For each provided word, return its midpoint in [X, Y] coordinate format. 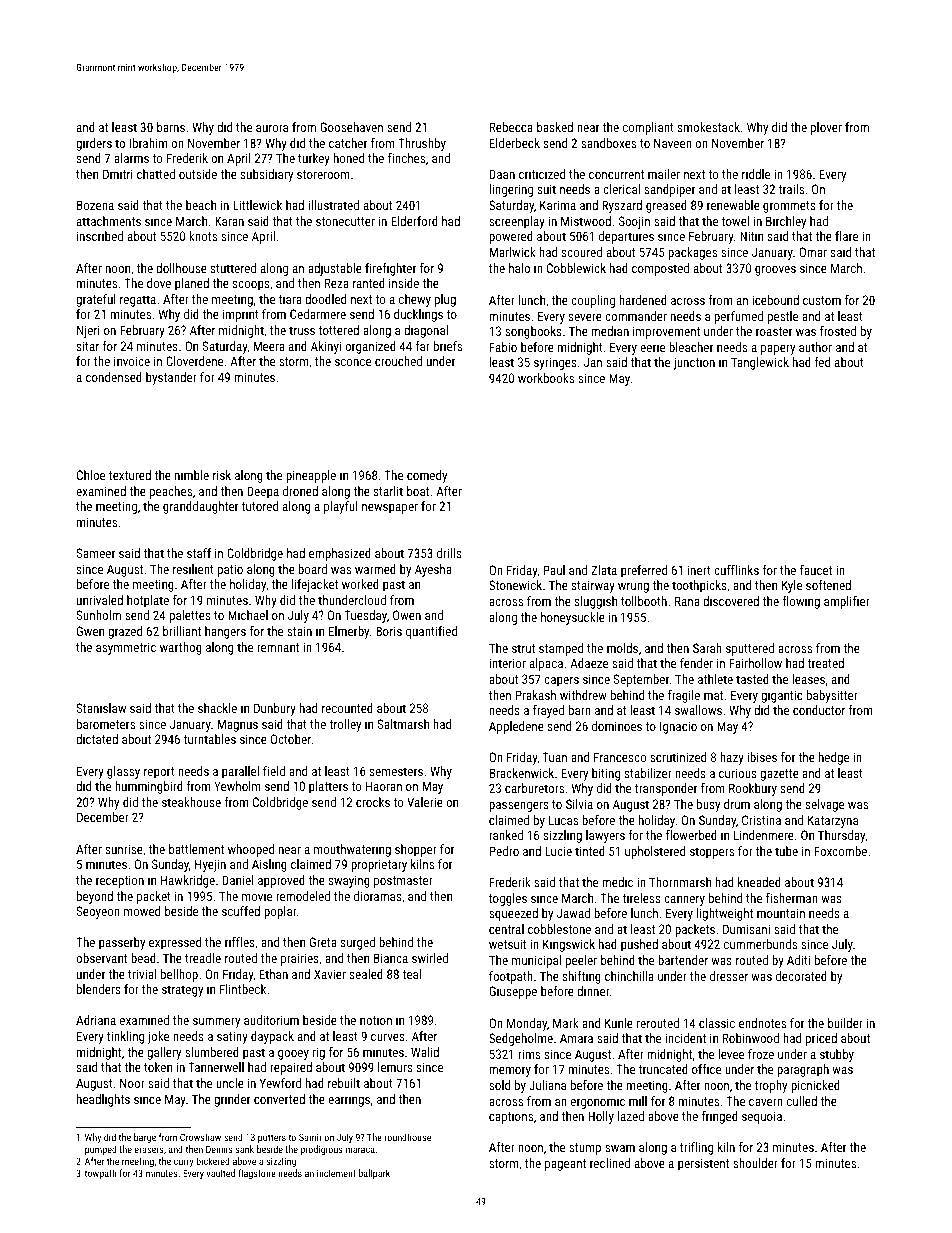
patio [230, 570]
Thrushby [422, 144]
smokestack [709, 127]
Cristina [761, 820]
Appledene [516, 727]
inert [699, 570]
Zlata [604, 570]
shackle [217, 708]
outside [198, 174]
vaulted [220, 1173]
